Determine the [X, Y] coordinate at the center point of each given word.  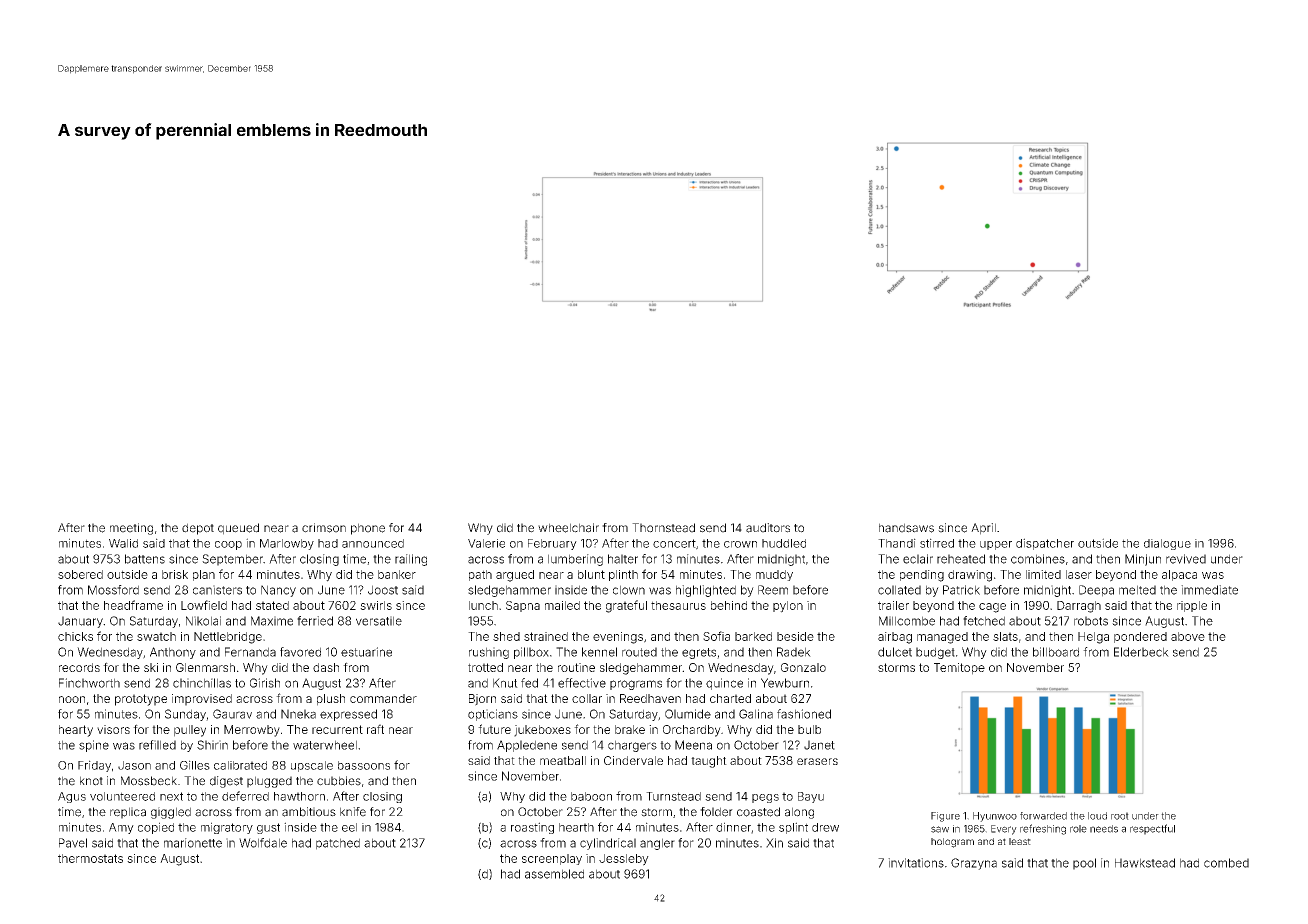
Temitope [959, 669]
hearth [576, 827]
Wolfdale [263, 843]
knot [91, 781]
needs [1104, 829]
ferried [315, 621]
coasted [758, 812]
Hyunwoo [995, 817]
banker [397, 574]
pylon [788, 607]
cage [992, 608]
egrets [699, 653]
